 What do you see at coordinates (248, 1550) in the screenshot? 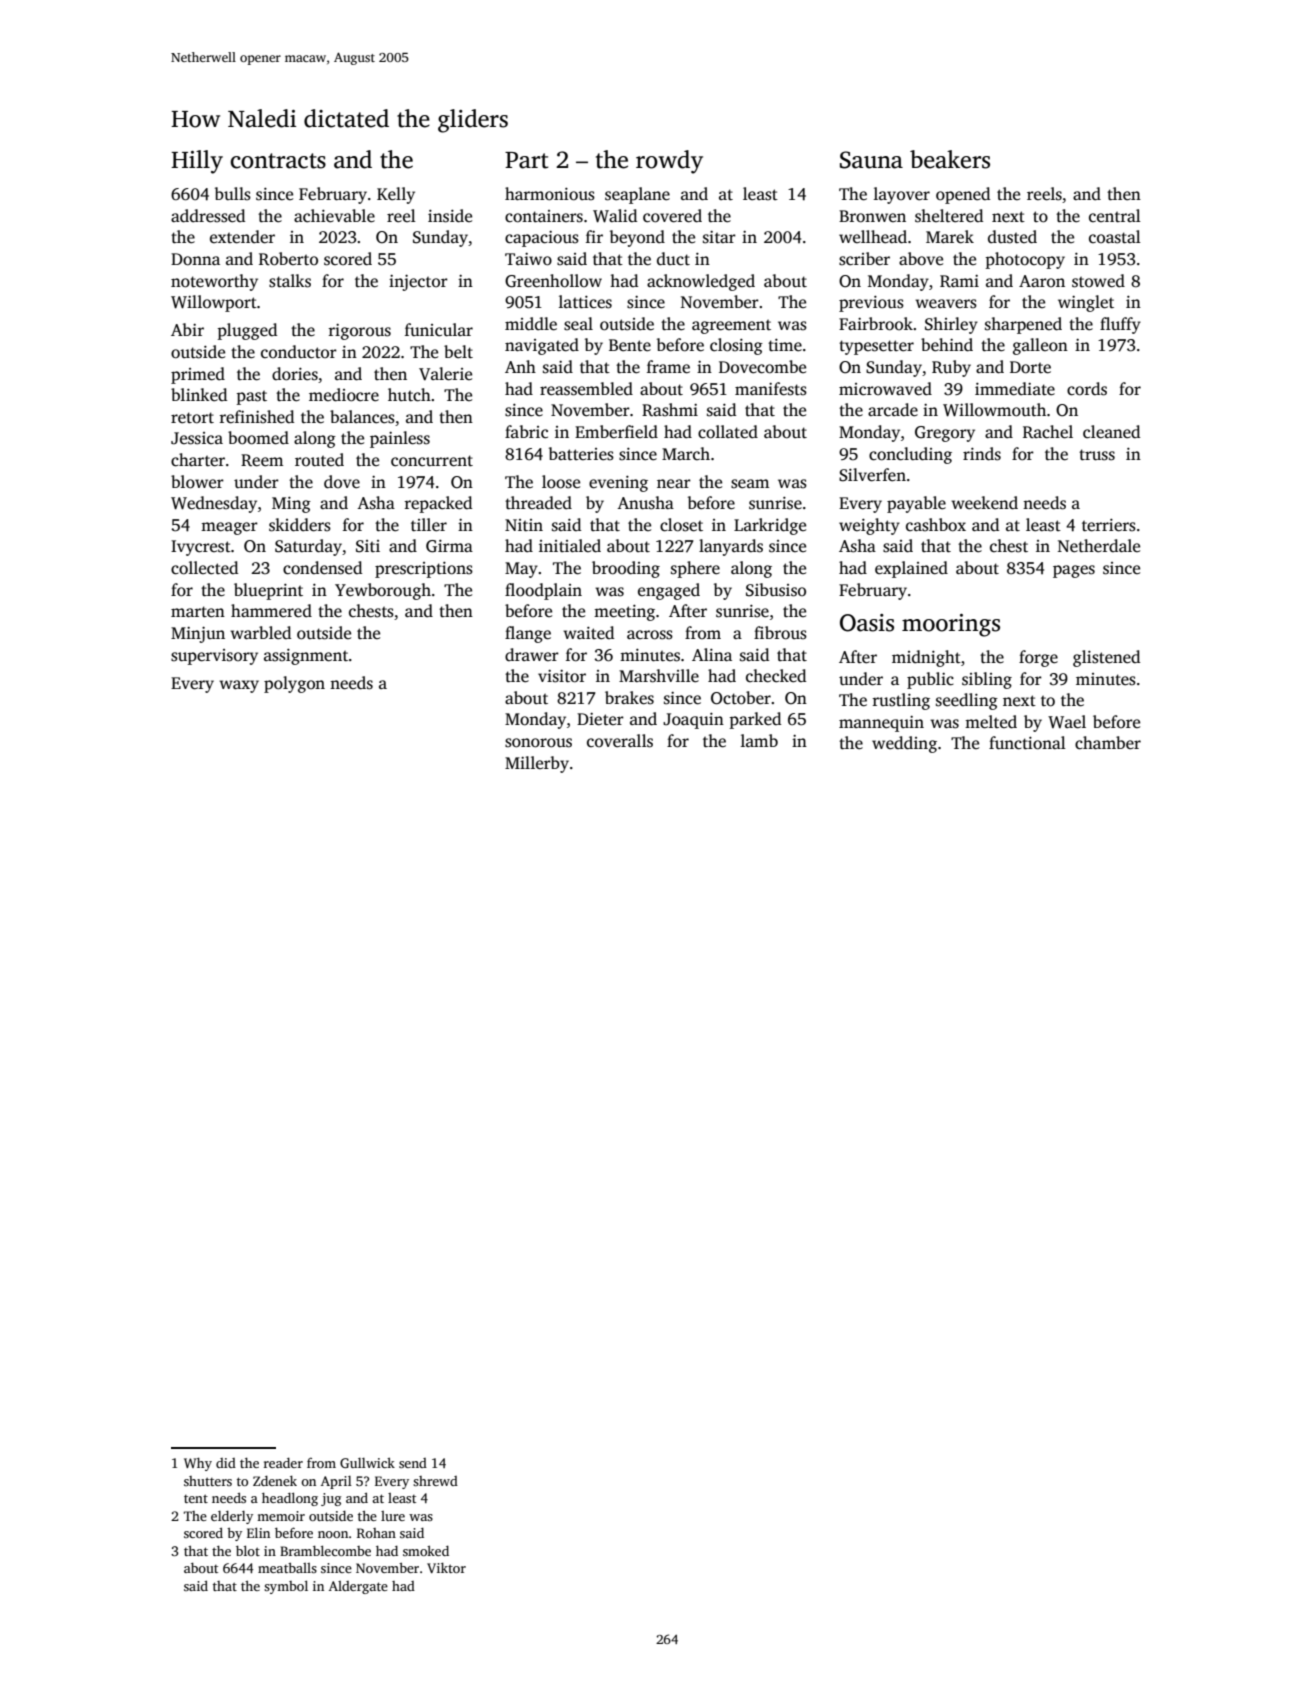
I see `blot` at bounding box center [248, 1550].
